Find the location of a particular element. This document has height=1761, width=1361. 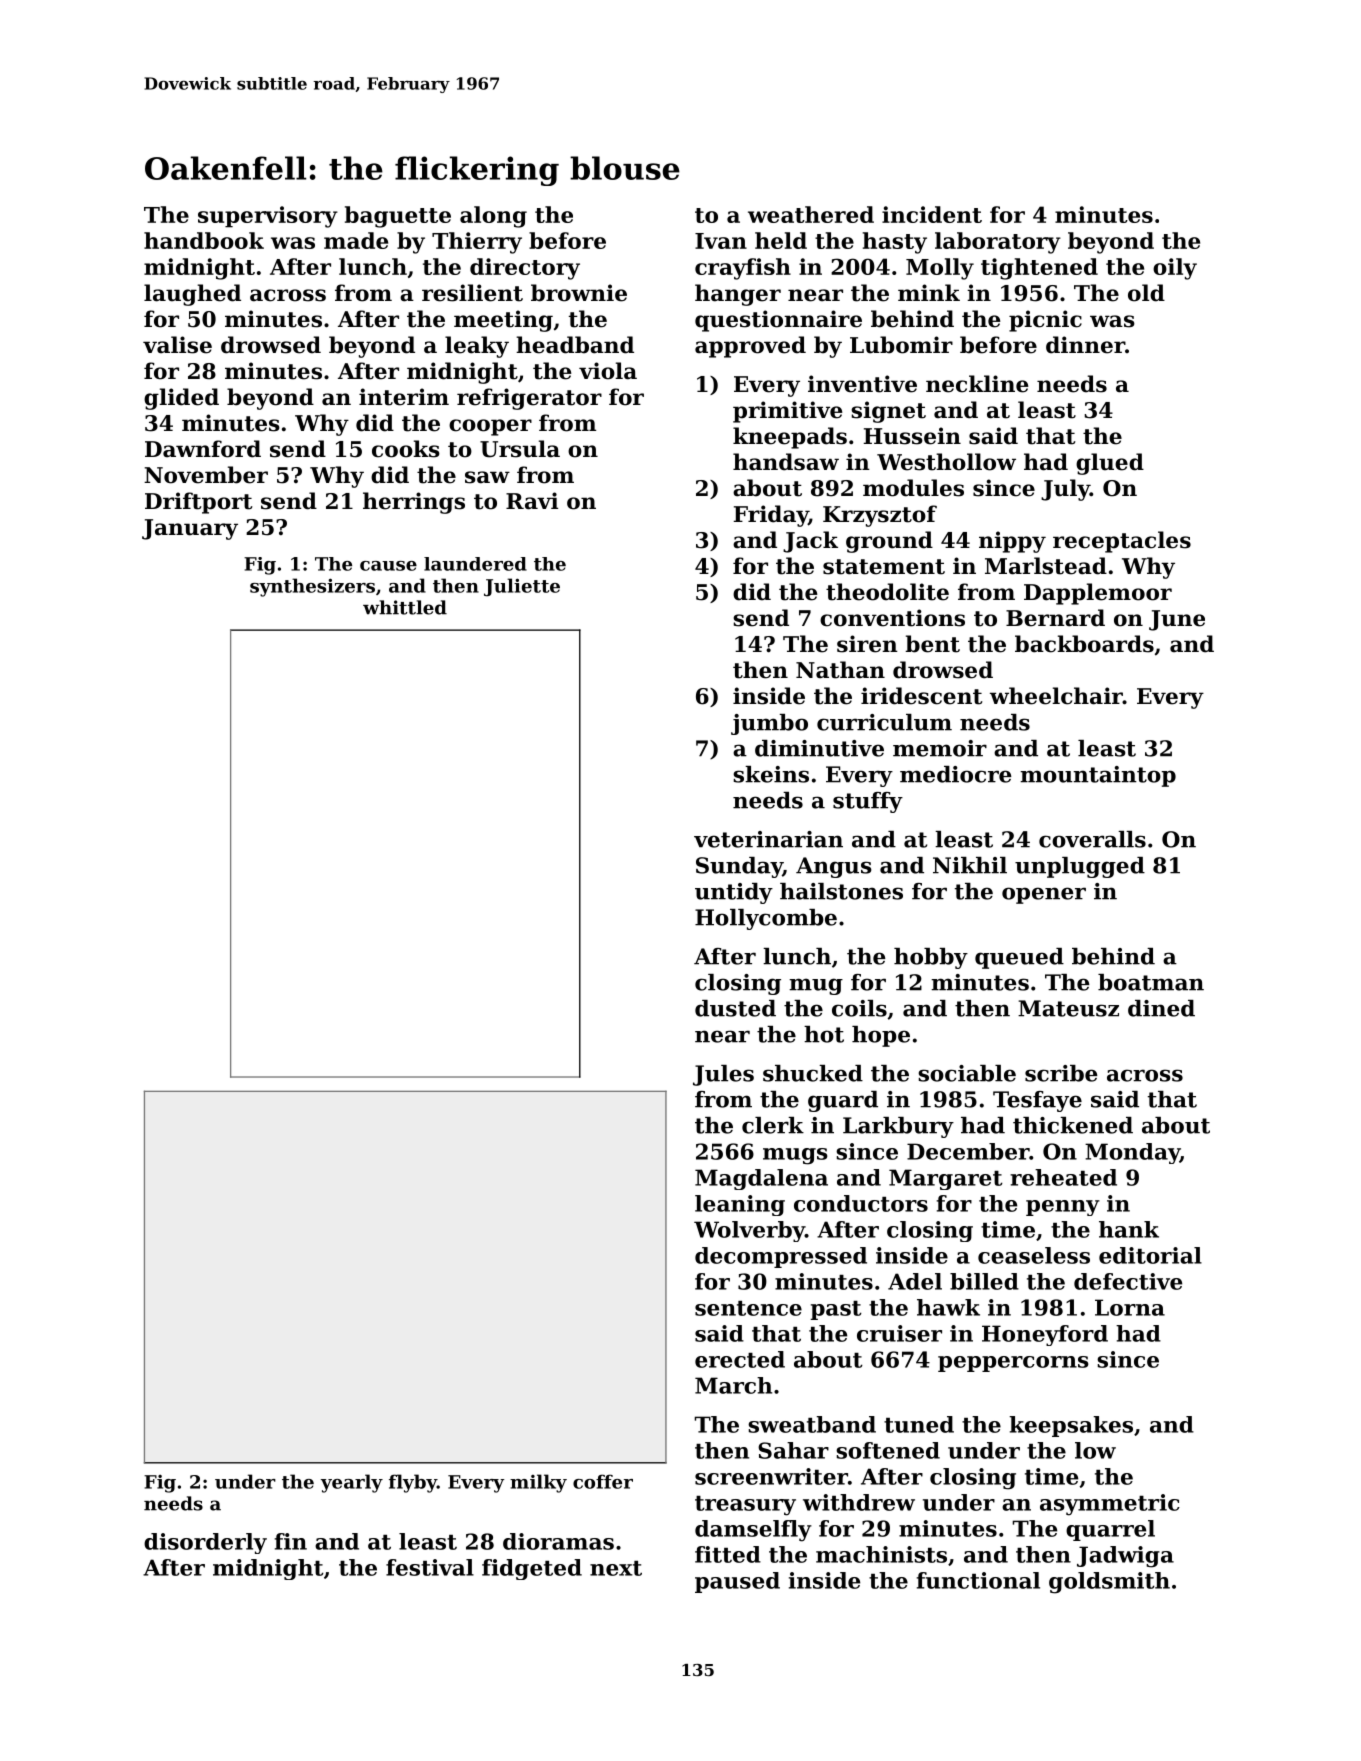

incident is located at coordinates (932, 214).
